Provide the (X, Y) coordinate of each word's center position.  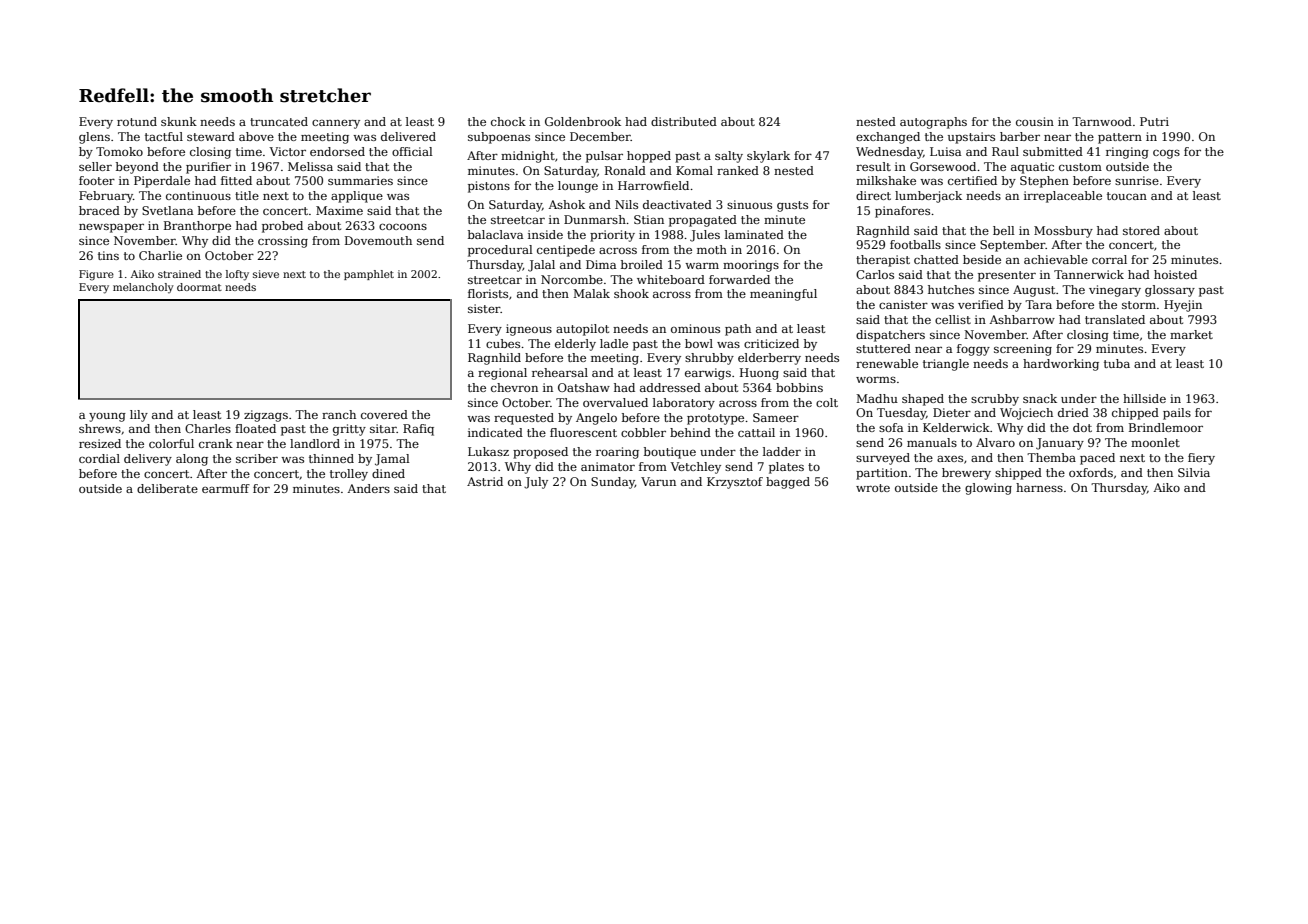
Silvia (1194, 472)
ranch (339, 414)
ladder (782, 451)
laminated (754, 234)
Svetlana (167, 210)
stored (1141, 230)
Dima (601, 264)
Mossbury (1063, 232)
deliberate (167, 488)
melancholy (143, 288)
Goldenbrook (583, 121)
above (256, 136)
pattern (1120, 138)
